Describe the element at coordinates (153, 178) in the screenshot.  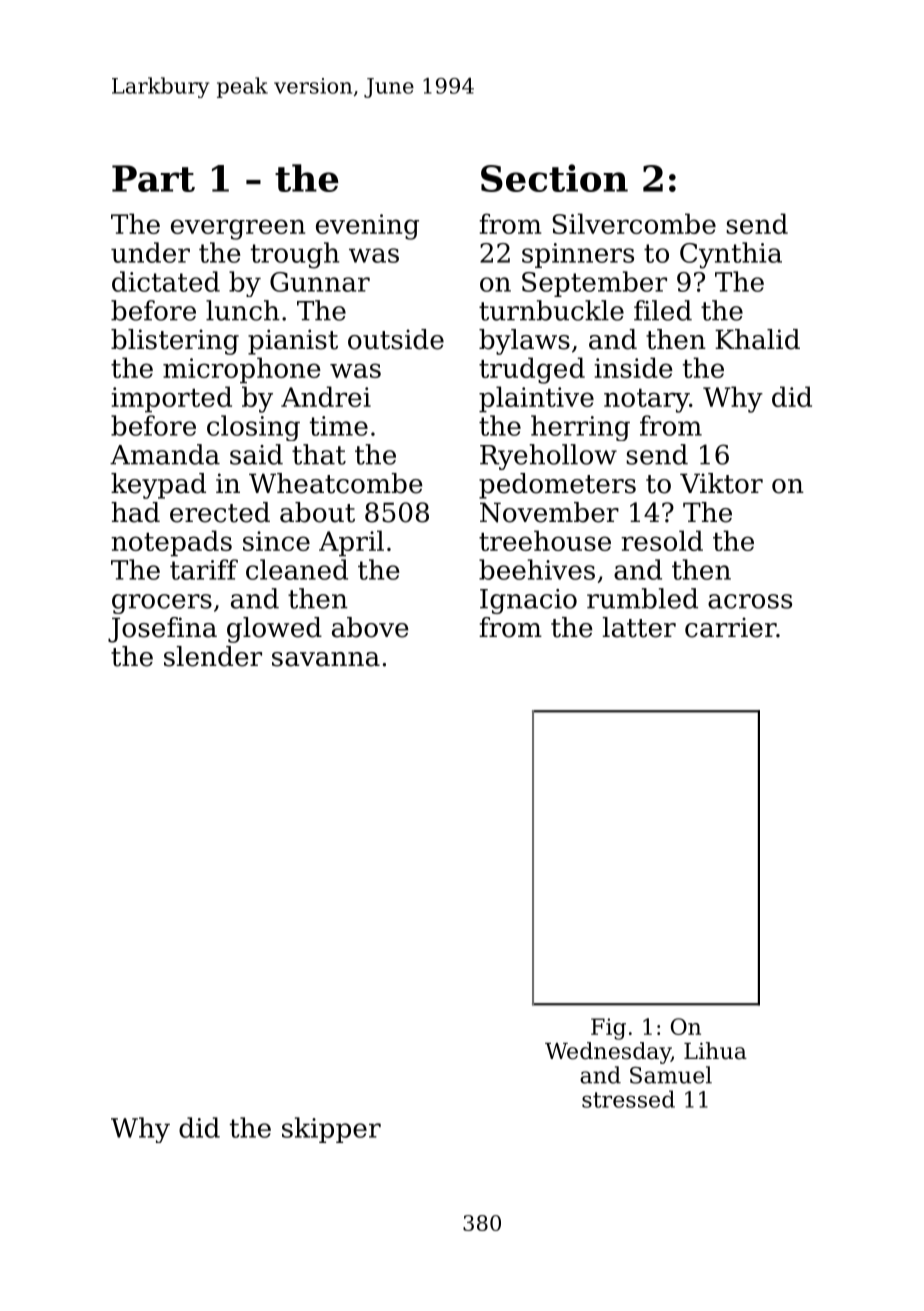
I see `Part` at that location.
